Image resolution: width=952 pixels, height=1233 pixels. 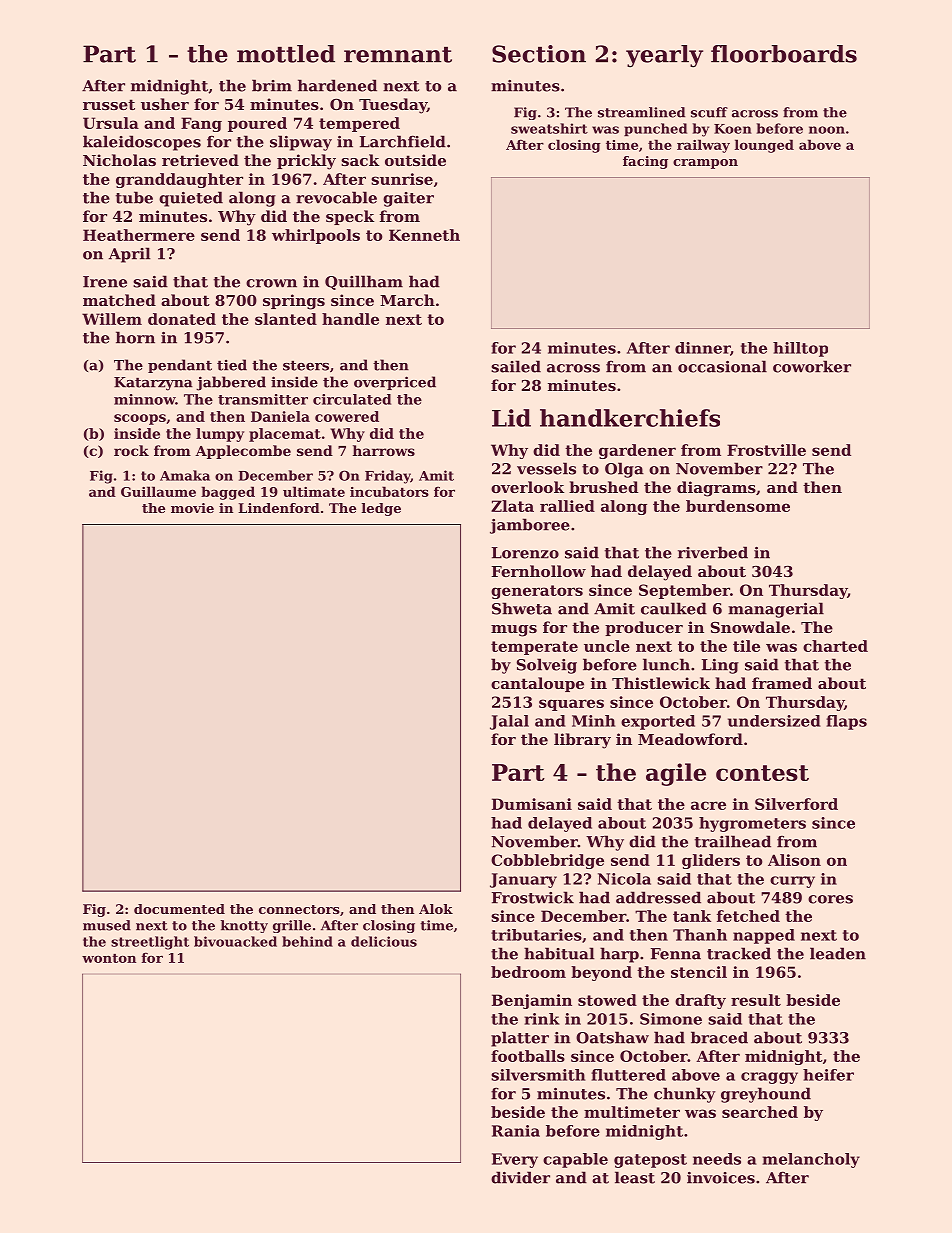 I want to click on connectors, so click(x=299, y=909).
